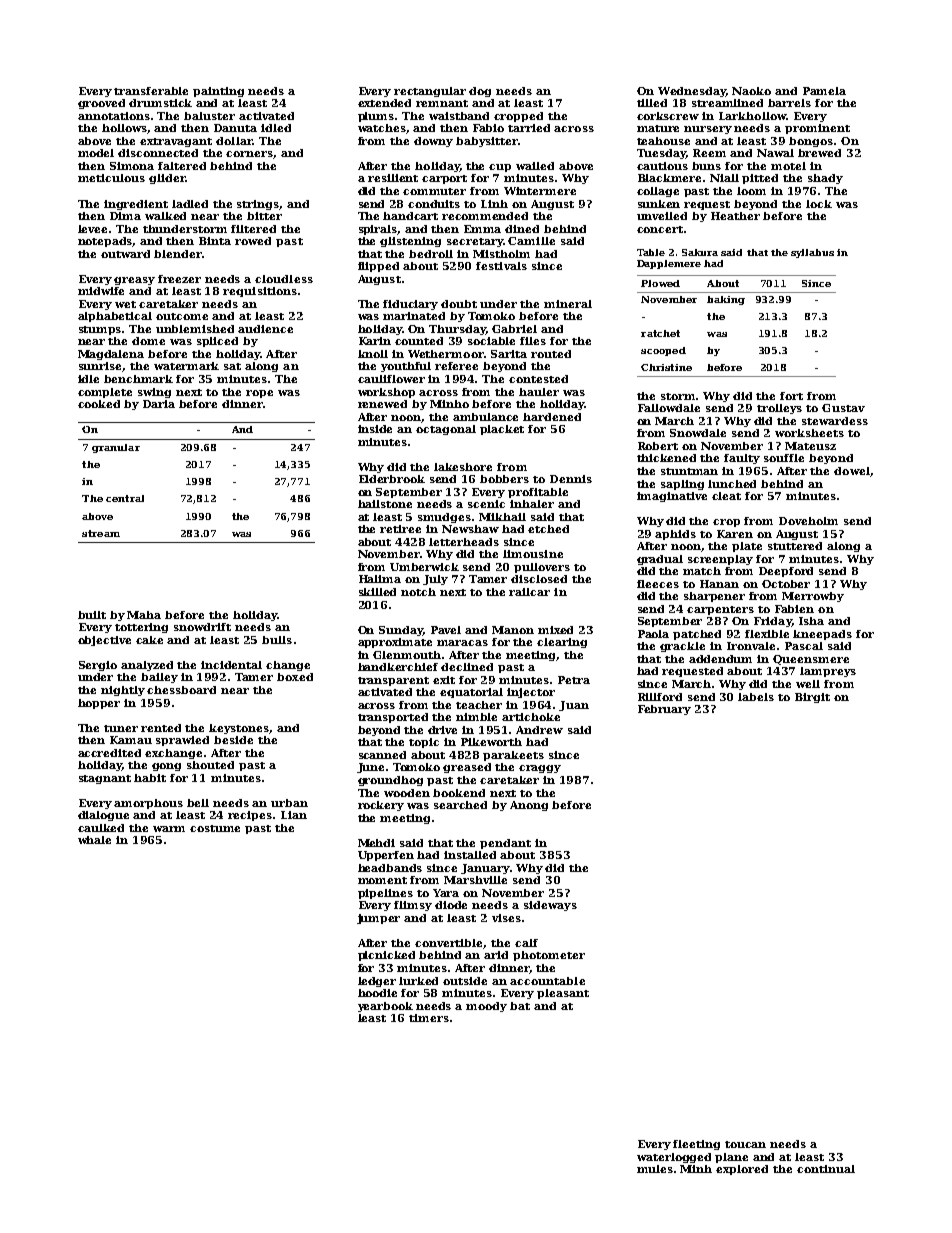 Image resolution: width=952 pixels, height=1233 pixels. I want to click on hardened, so click(552, 417).
